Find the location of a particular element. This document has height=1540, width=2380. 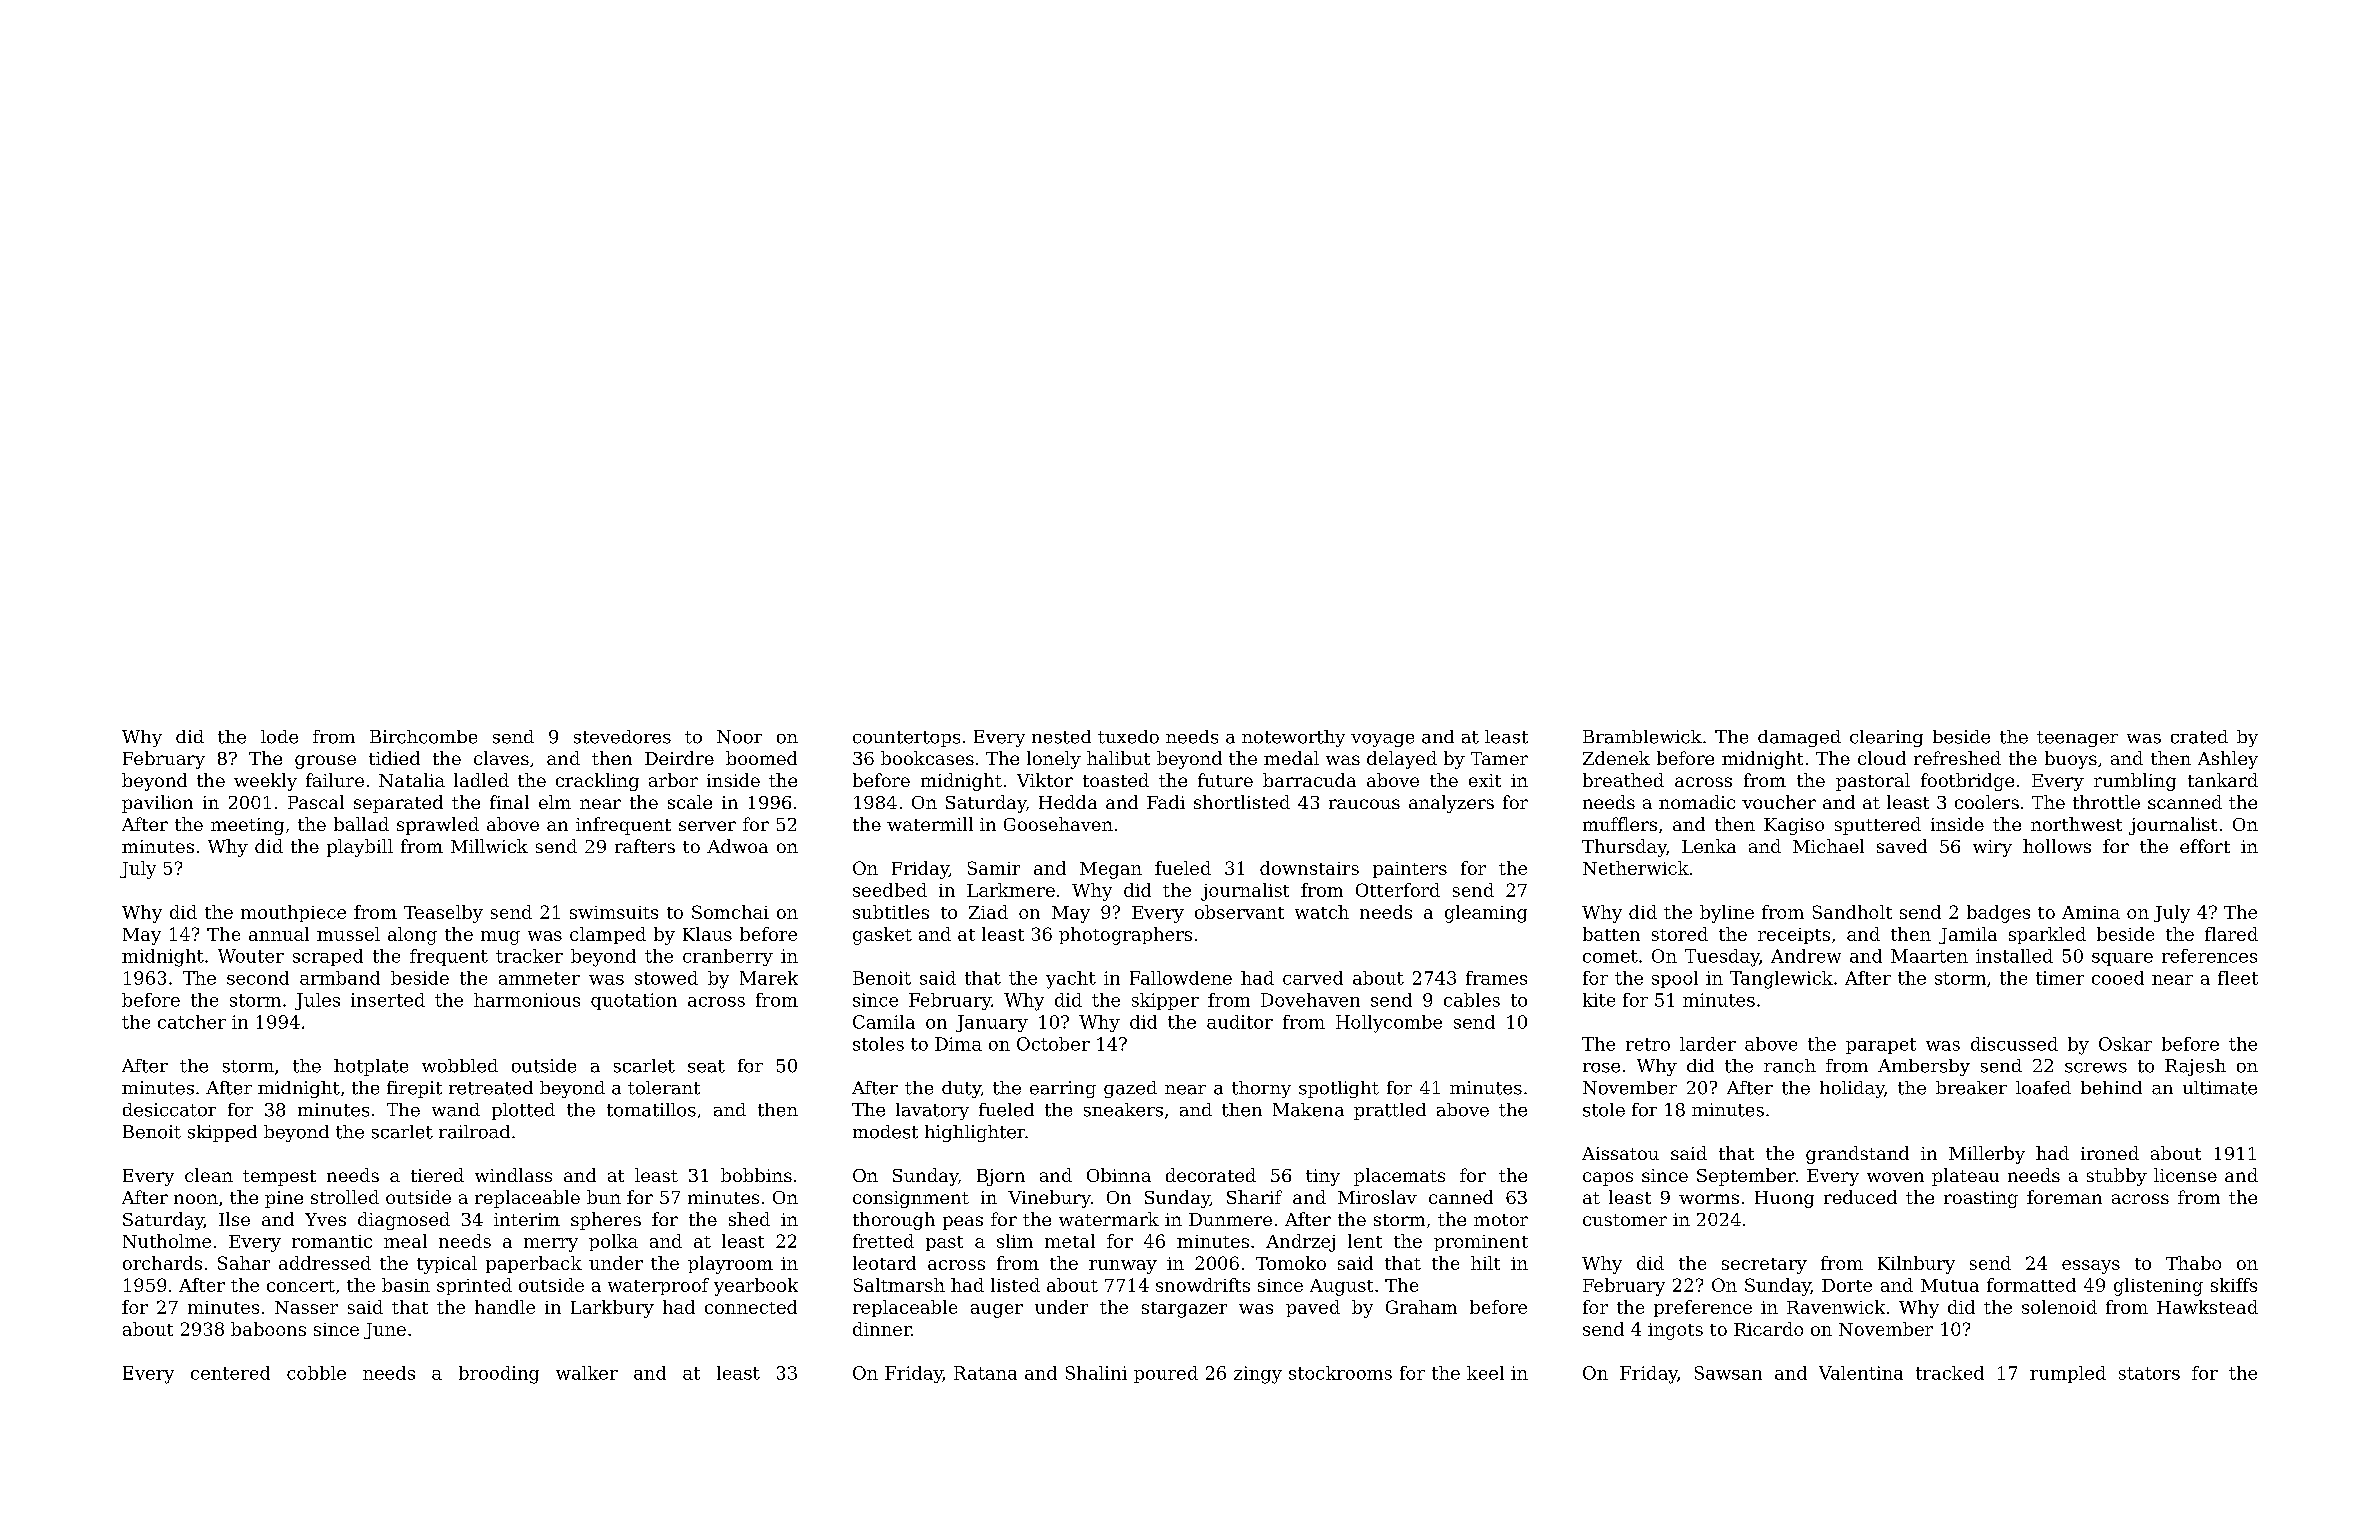

mouthpiece is located at coordinates (293, 913).
